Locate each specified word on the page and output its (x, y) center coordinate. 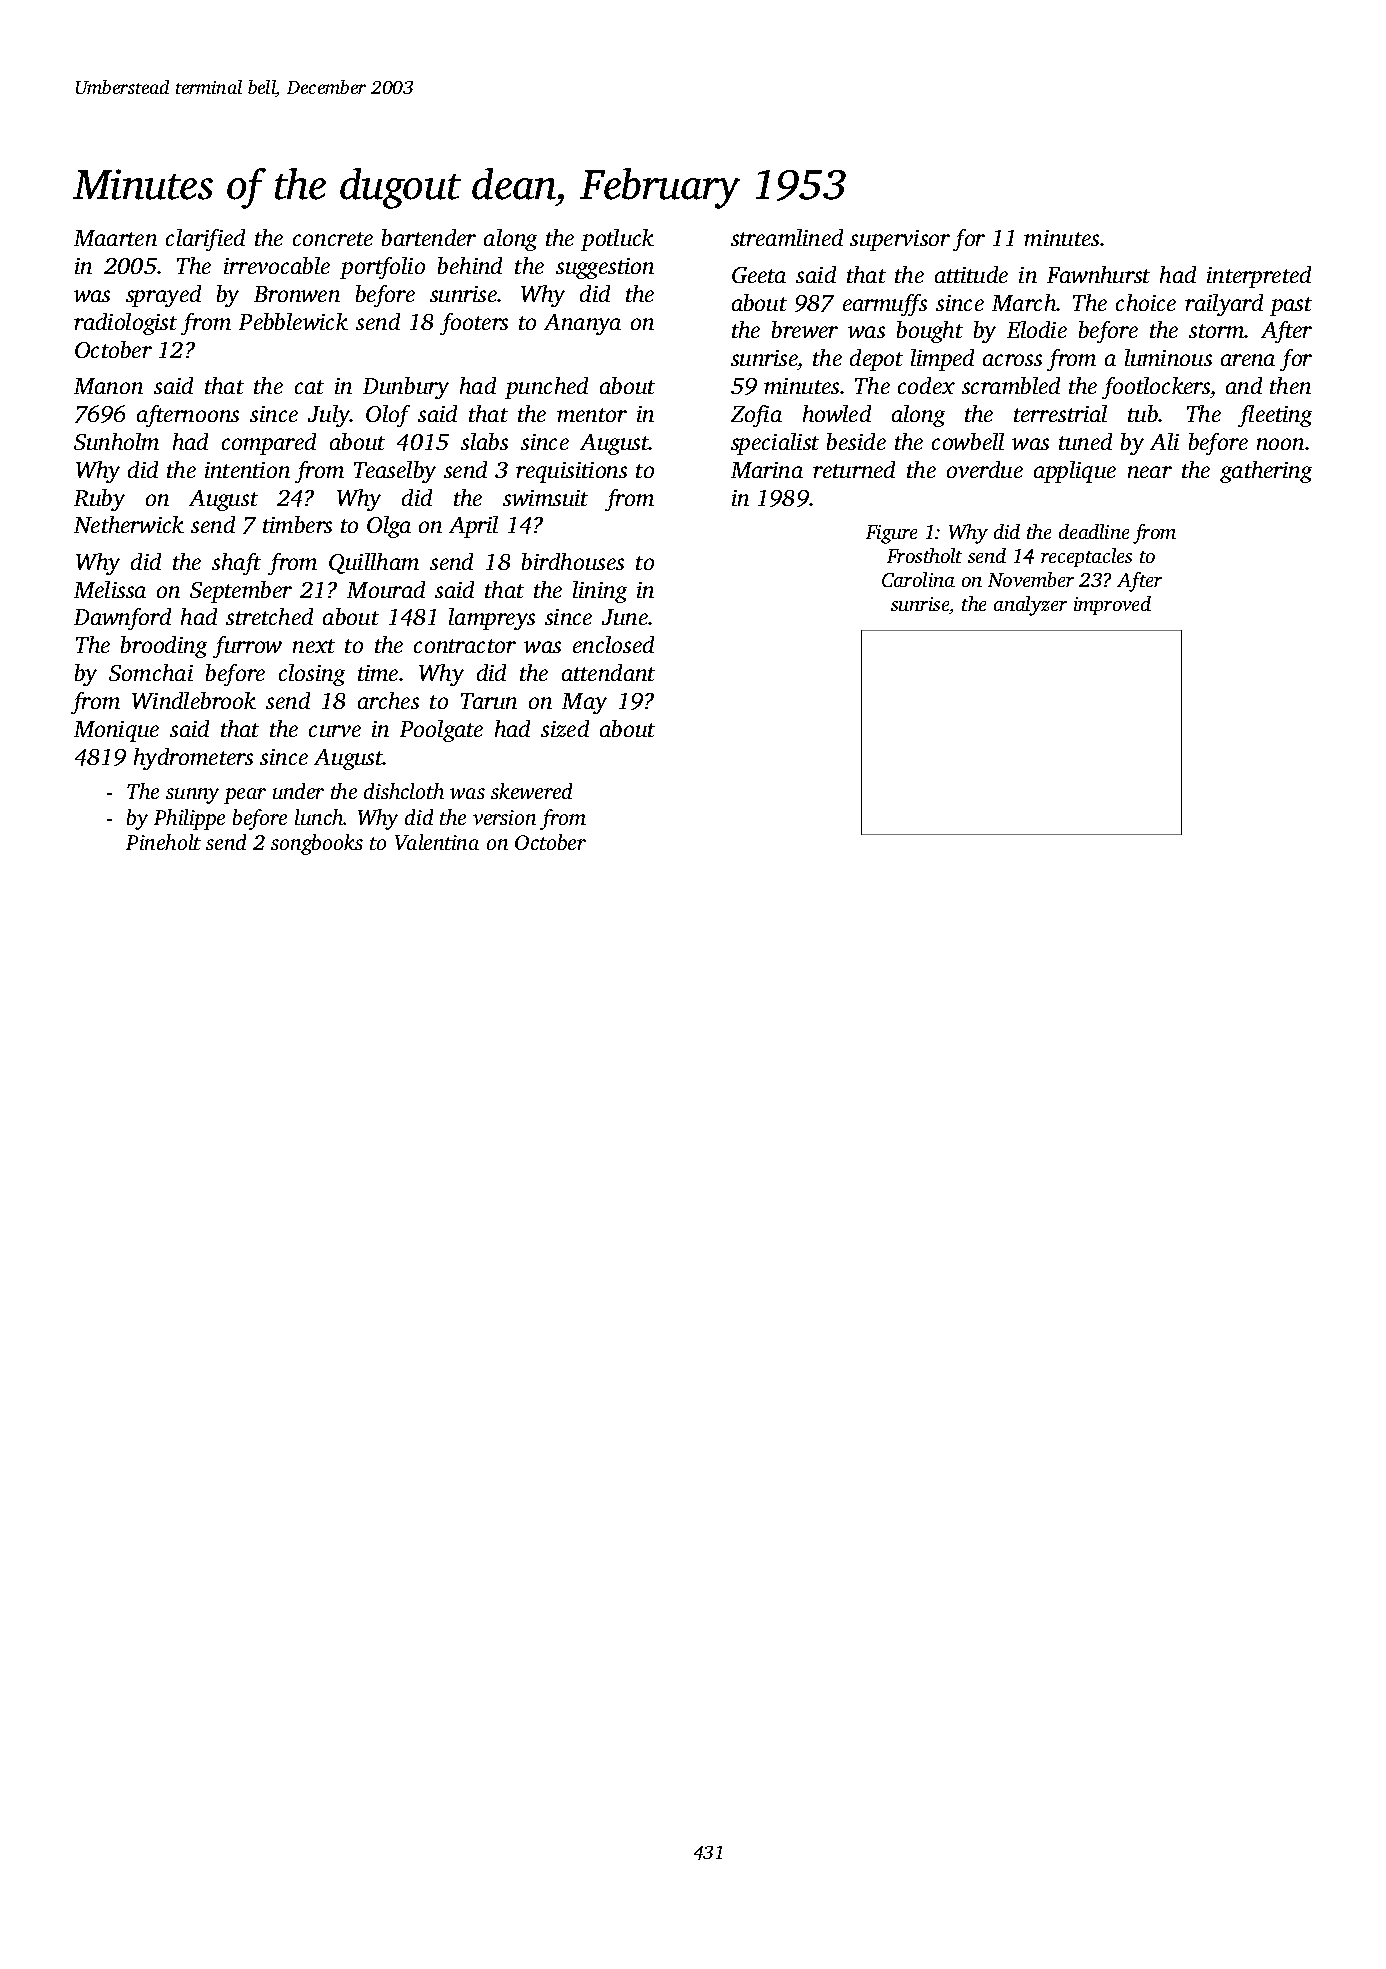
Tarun (489, 701)
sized (565, 728)
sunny (192, 796)
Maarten (115, 238)
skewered (531, 791)
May (584, 703)
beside (856, 441)
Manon (108, 386)
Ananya (582, 324)
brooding (164, 647)
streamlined (787, 237)
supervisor (900, 240)
